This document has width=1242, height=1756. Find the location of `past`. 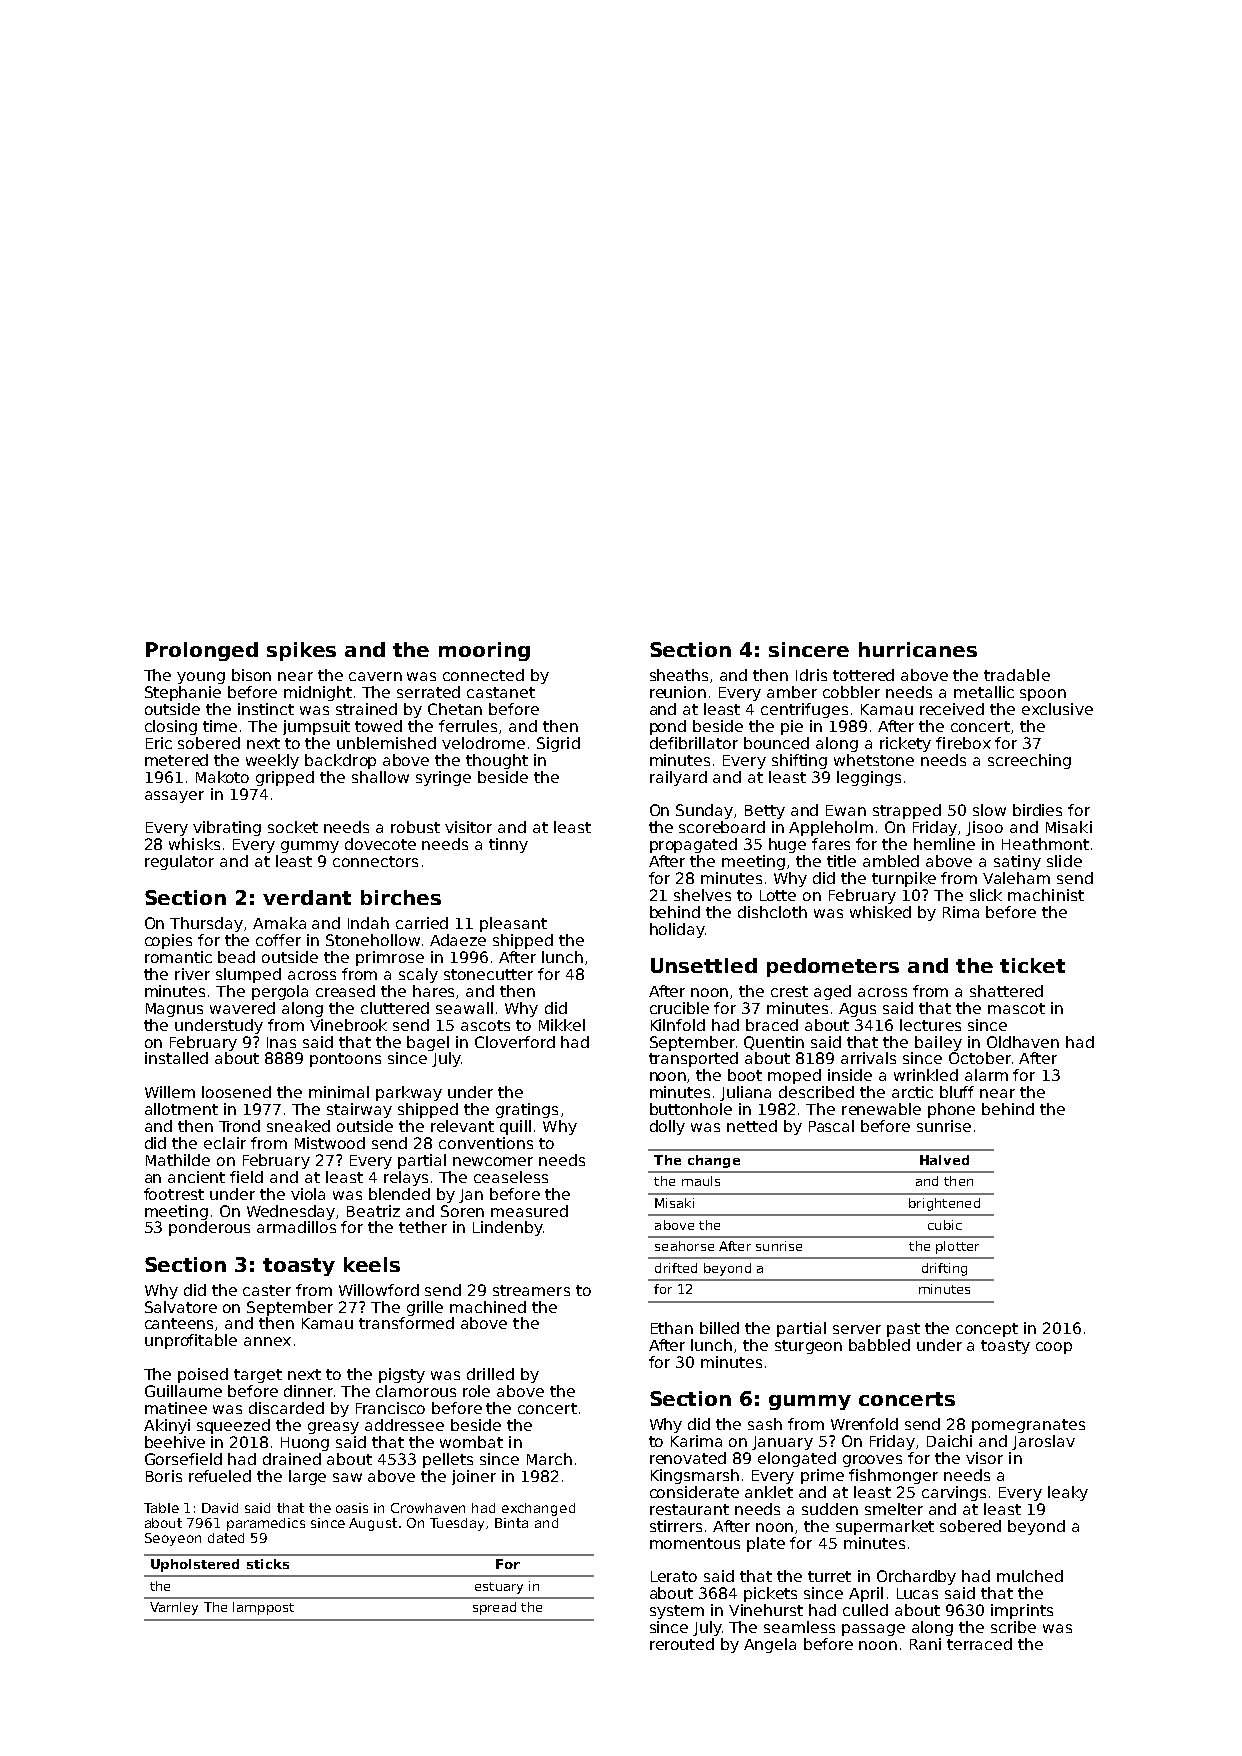

past is located at coordinates (903, 1330).
